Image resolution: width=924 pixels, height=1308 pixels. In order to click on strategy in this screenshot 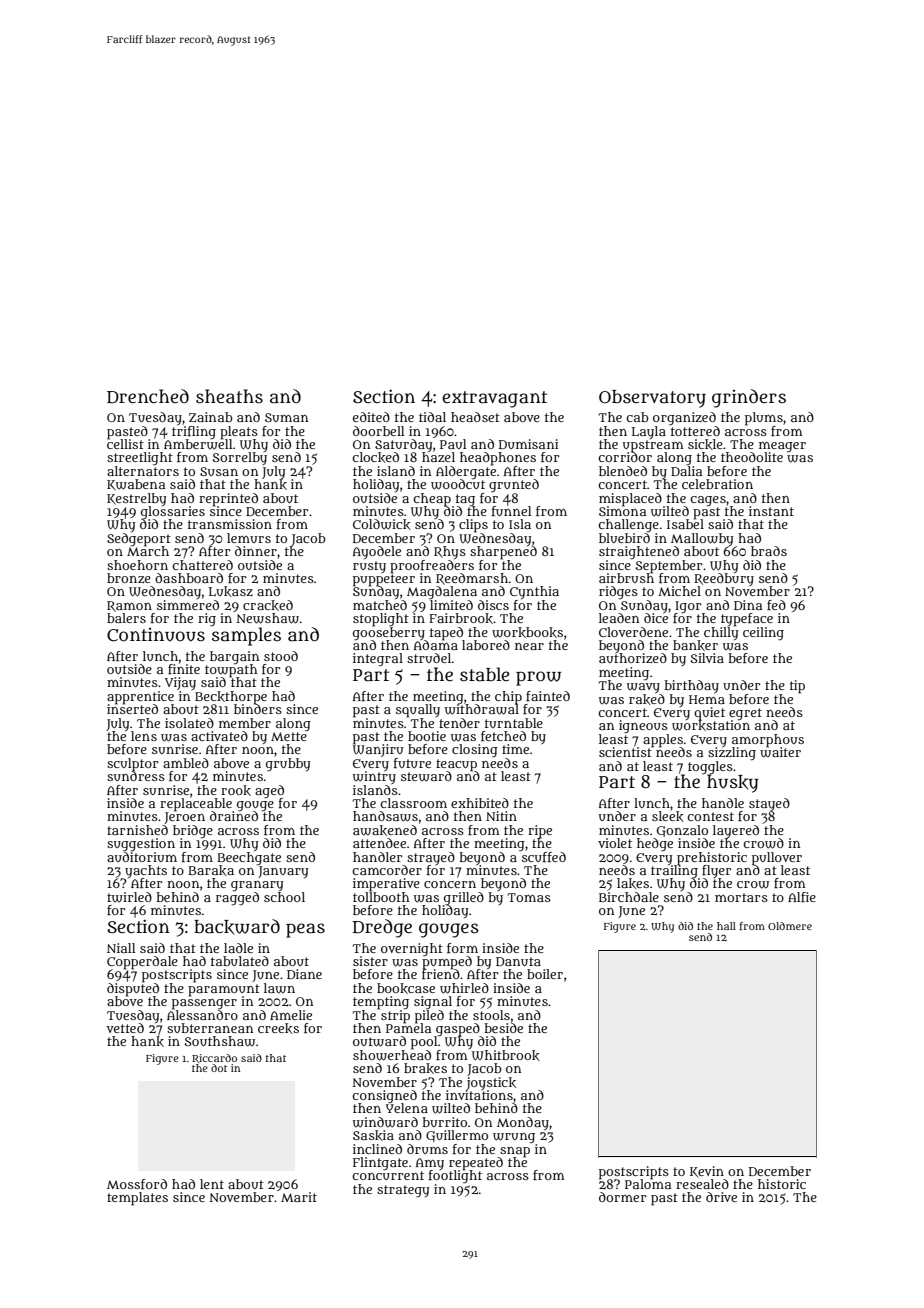, I will do `click(403, 1191)`.
